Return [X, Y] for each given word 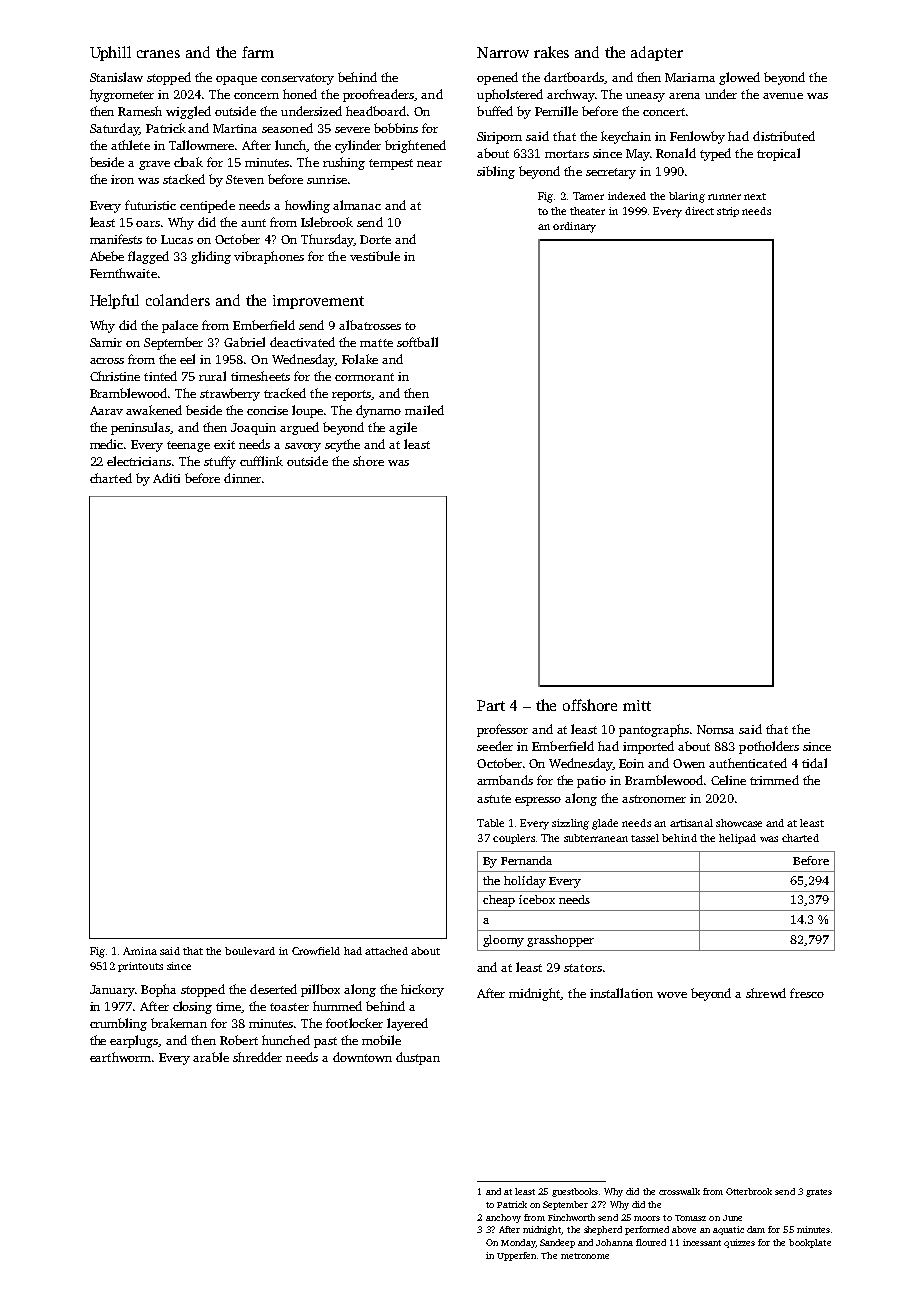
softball [417, 342]
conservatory [297, 79]
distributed [784, 136]
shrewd [766, 993]
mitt [637, 705]
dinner [242, 478]
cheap [499, 901]
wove [672, 995]
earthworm [120, 1057]
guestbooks [575, 1192]
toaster [289, 1007]
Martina [235, 128]
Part [491, 705]
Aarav [106, 410]
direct [699, 211]
